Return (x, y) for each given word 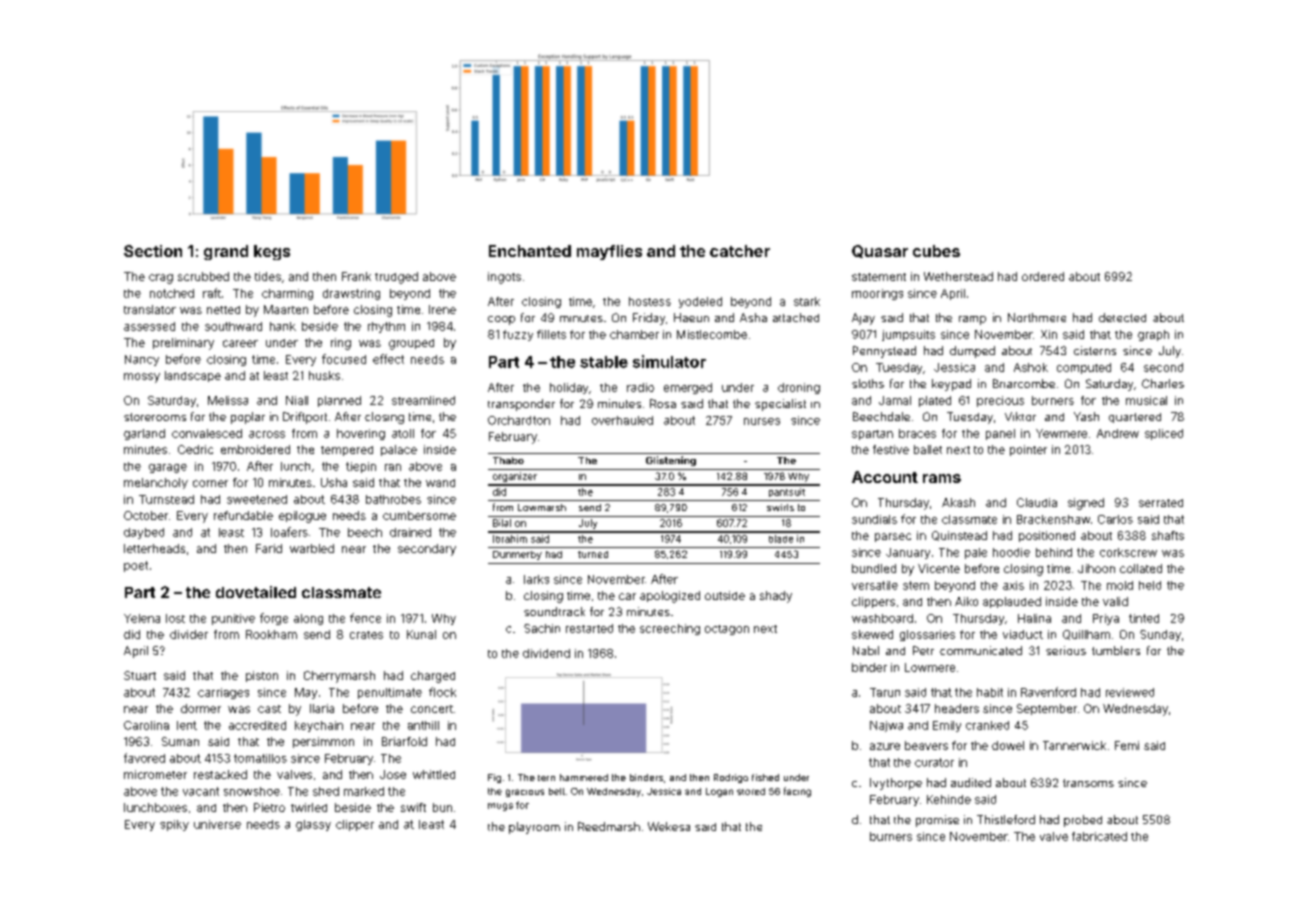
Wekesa (669, 826)
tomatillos (260, 758)
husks (324, 375)
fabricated (1099, 836)
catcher (740, 251)
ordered (1043, 276)
